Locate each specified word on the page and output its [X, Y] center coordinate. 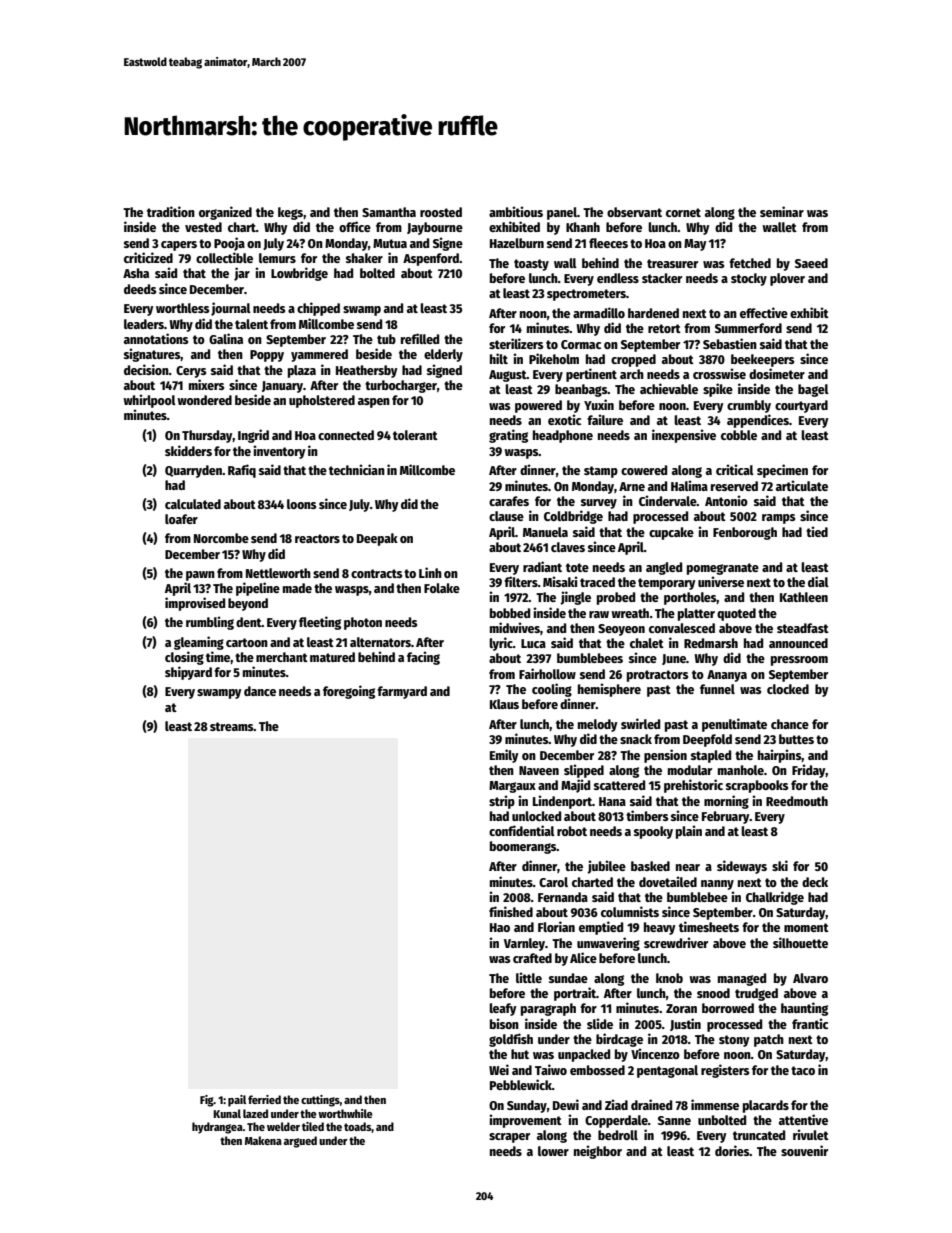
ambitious [516, 211]
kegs [290, 213]
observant [634, 212]
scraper [509, 1138]
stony [734, 1041]
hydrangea [217, 1128]
